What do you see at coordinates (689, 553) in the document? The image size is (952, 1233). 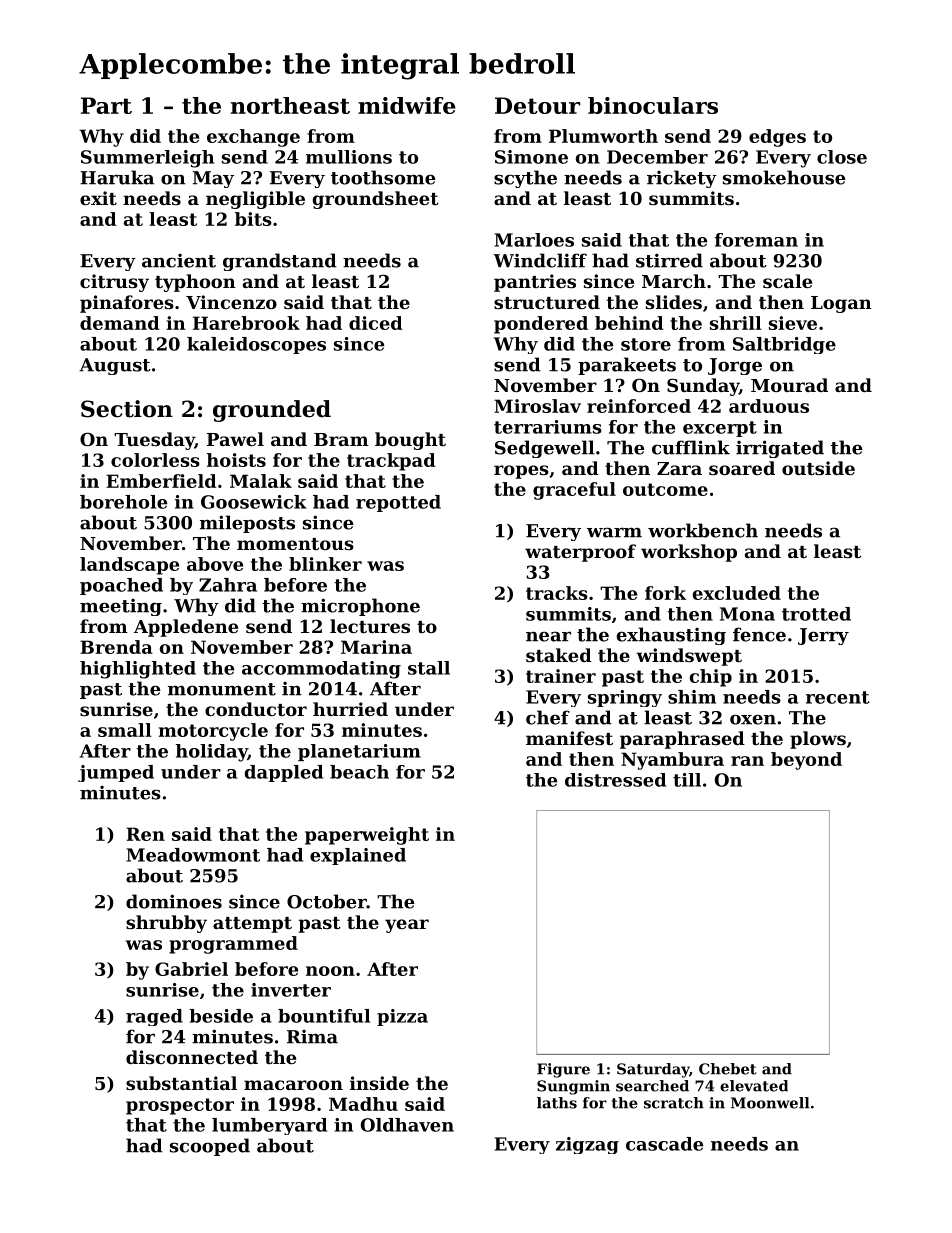 I see `workshop` at bounding box center [689, 553].
